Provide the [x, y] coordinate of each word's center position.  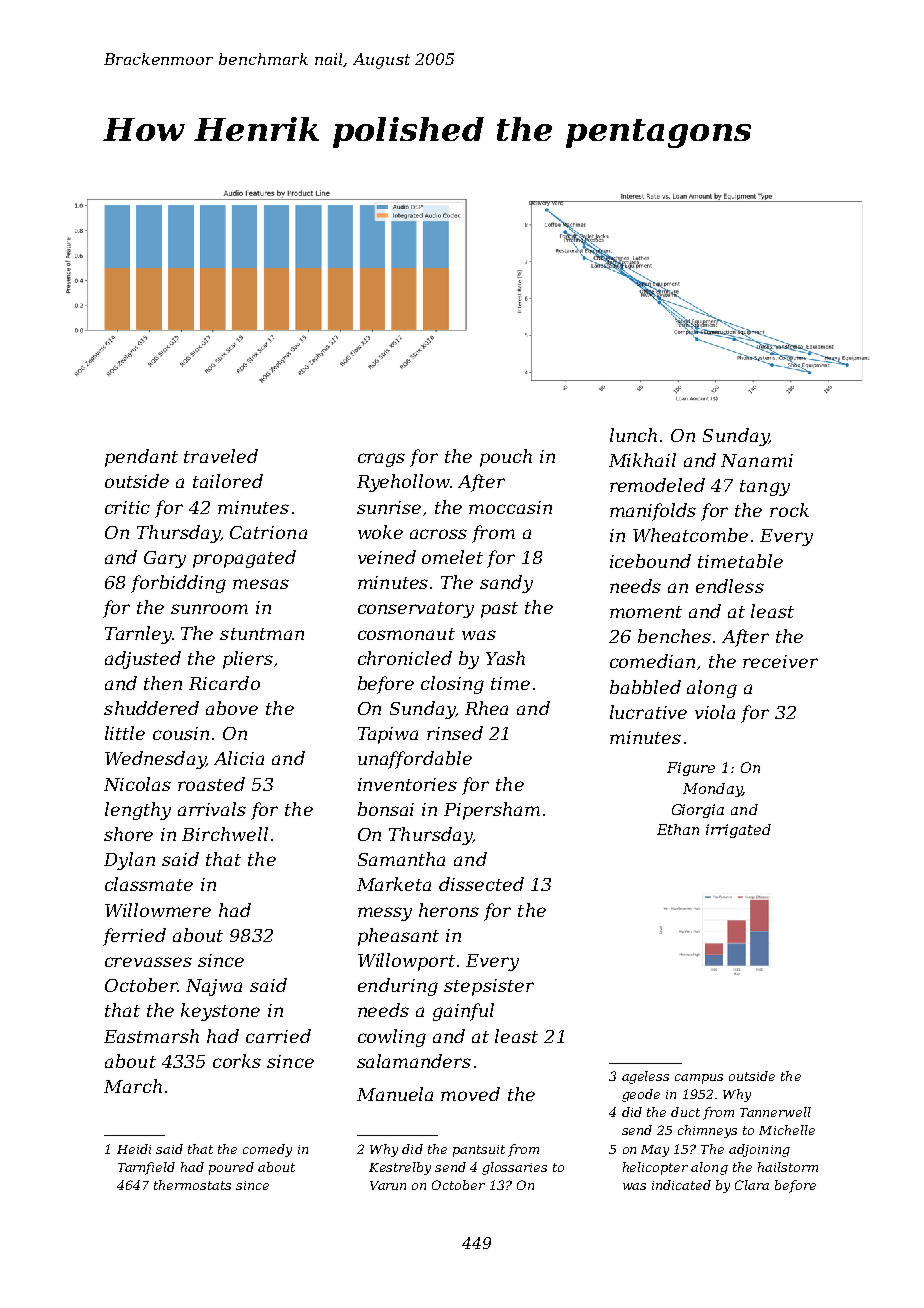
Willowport [406, 962]
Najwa [214, 987]
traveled [221, 456]
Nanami [757, 460]
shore [128, 834]
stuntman [262, 634]
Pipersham [492, 811]
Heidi [134, 1149]
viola [715, 712]
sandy [506, 584]
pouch [506, 458]
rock [789, 510]
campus [699, 1079]
